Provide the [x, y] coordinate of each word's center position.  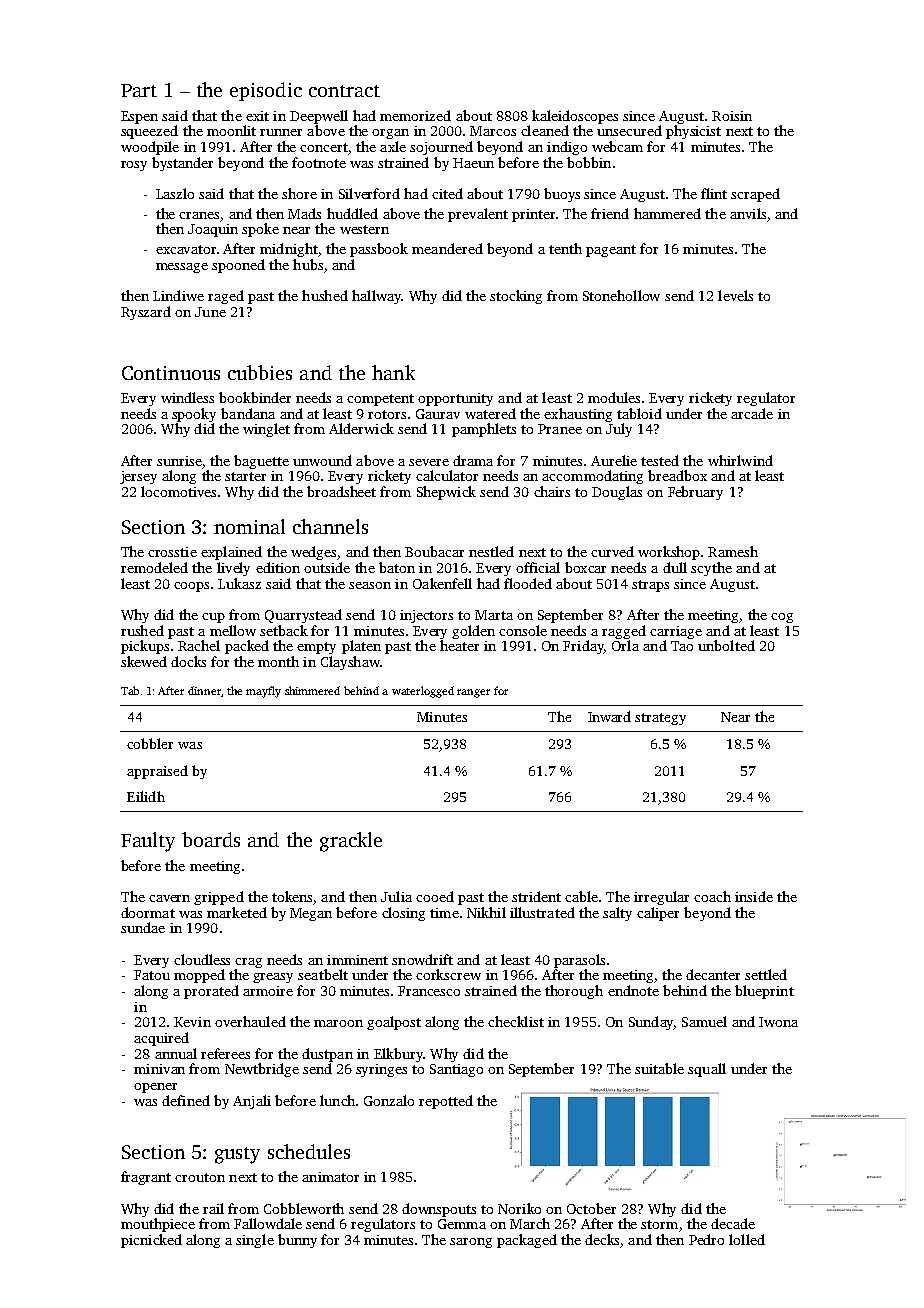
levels [735, 295]
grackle [351, 842]
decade [733, 1223]
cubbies [260, 372]
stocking [516, 297]
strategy [660, 719]
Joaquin [213, 230]
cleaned [545, 130]
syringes [381, 1070]
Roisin [732, 116]
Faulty [148, 842]
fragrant [146, 1178]
